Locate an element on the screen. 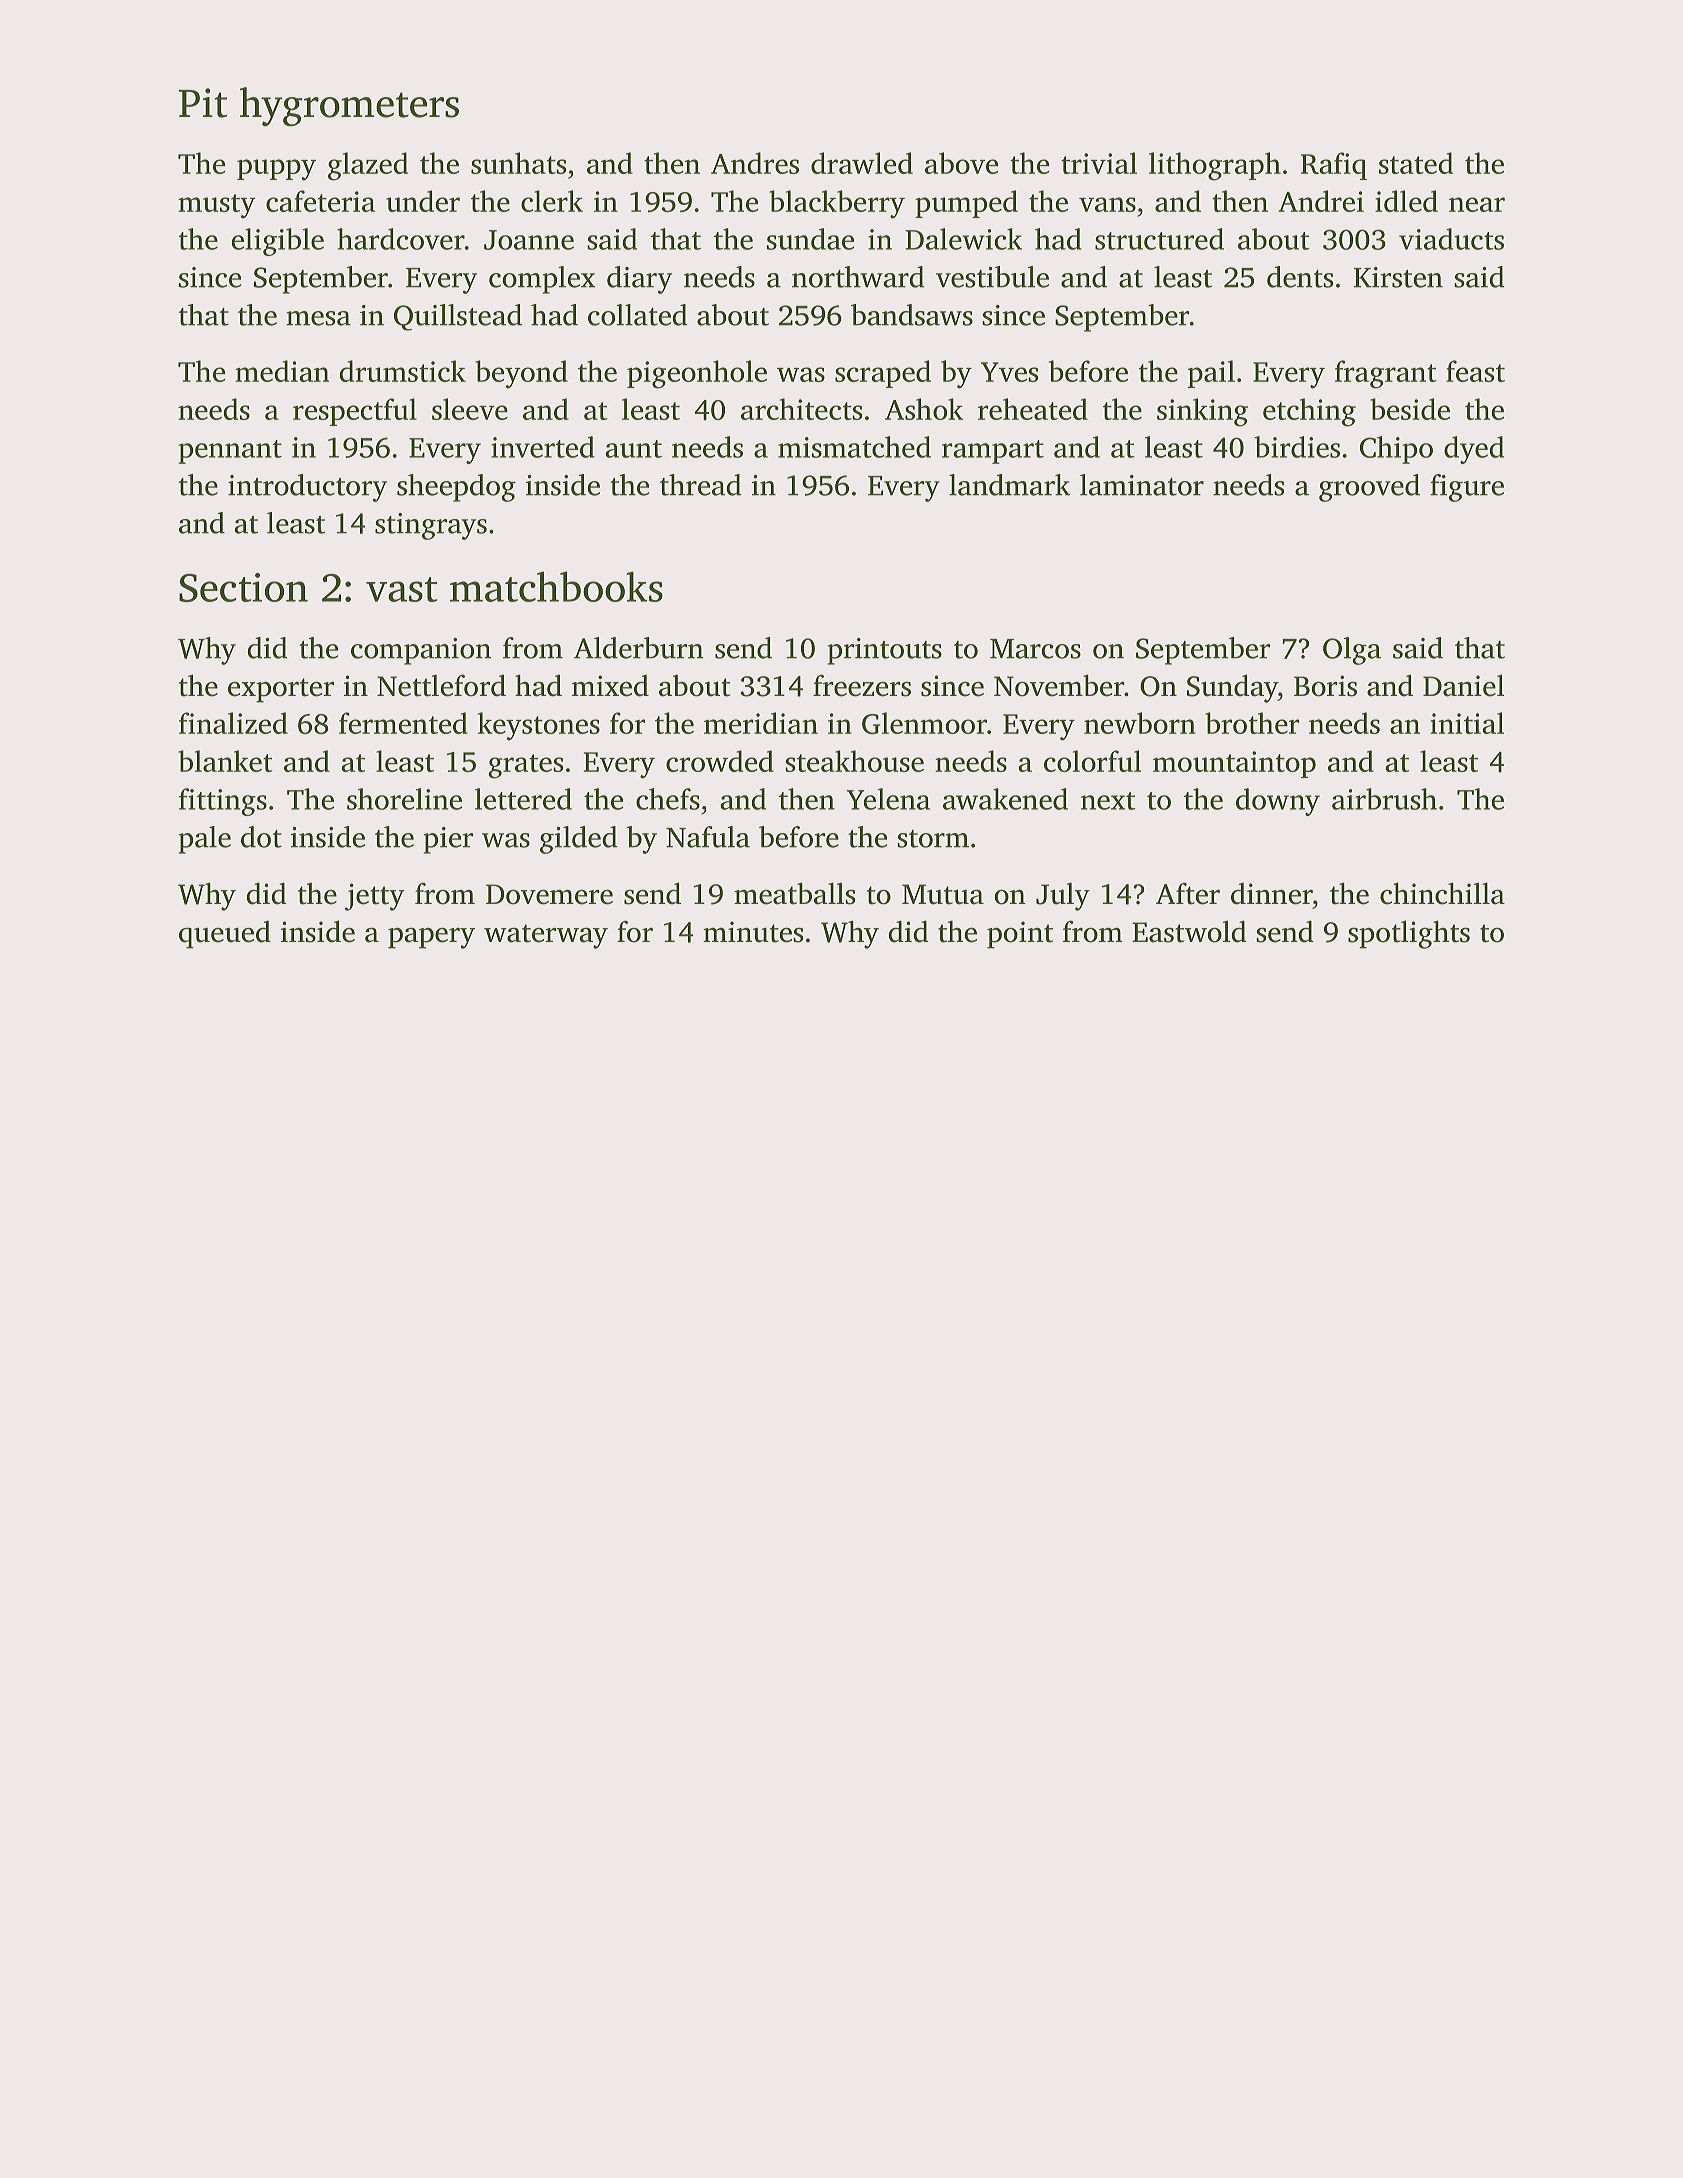 Image resolution: width=1683 pixels, height=2178 pixels. papery is located at coordinates (431, 938).
